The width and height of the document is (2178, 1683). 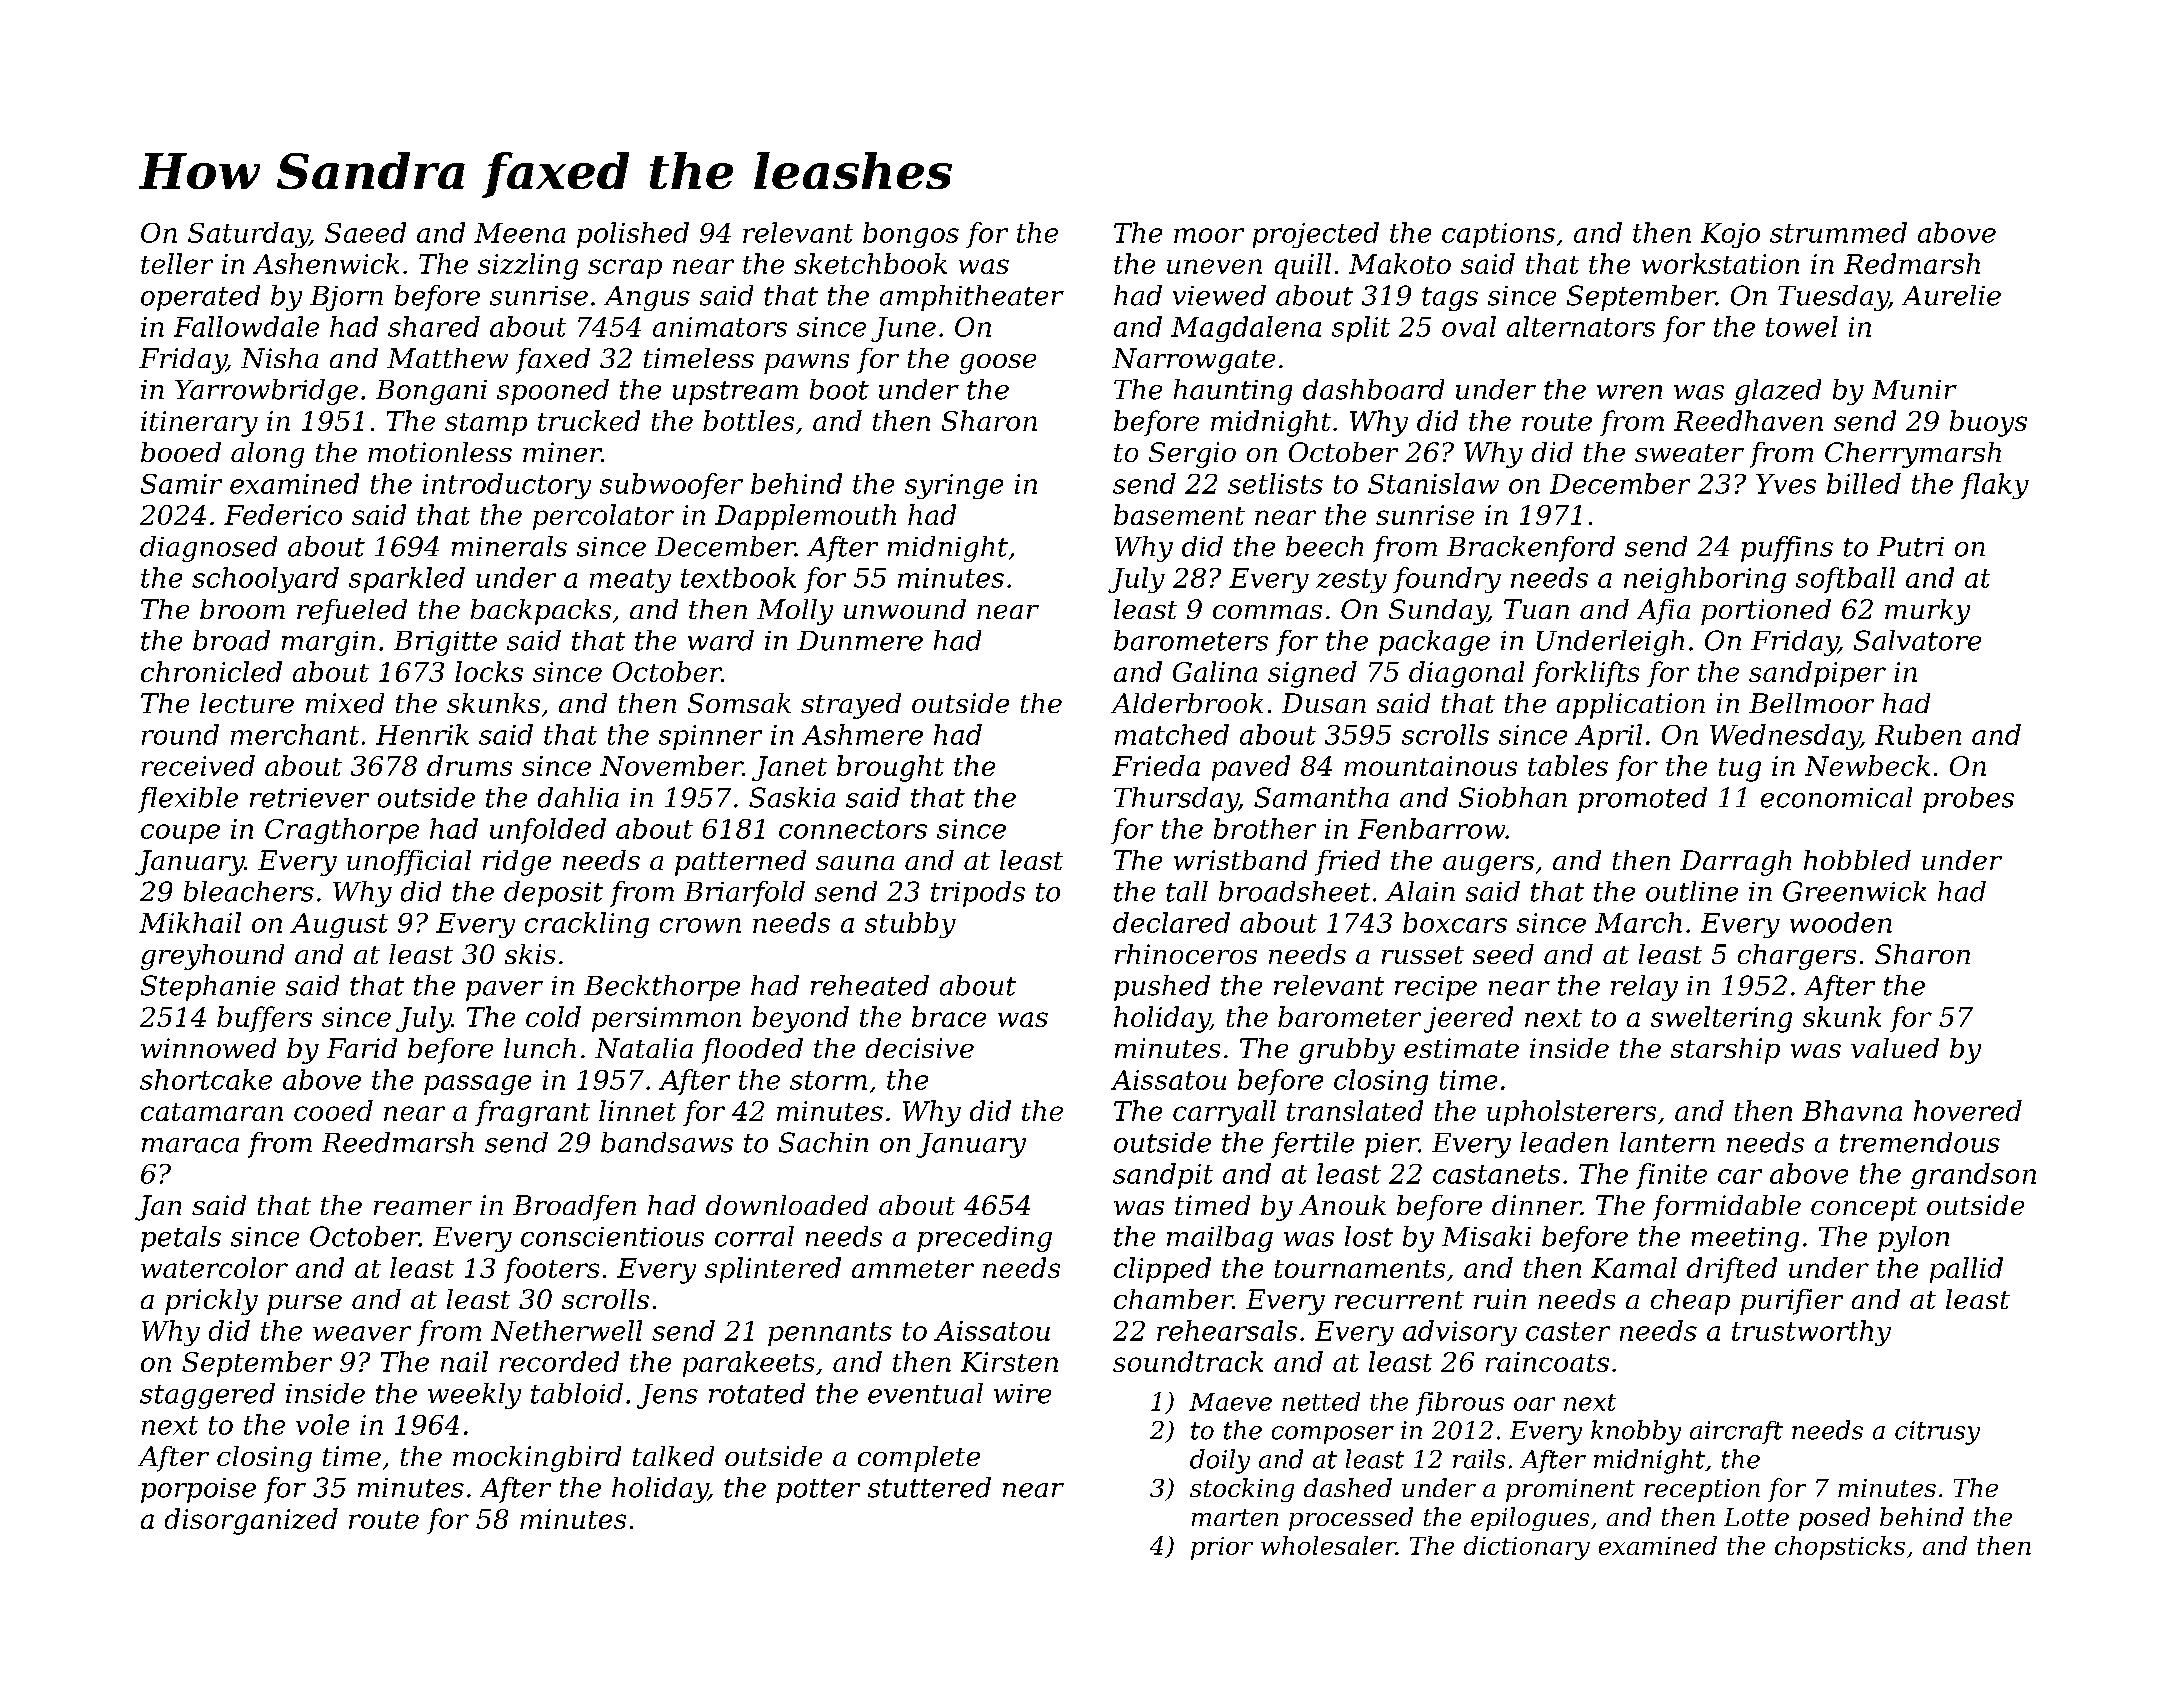 I want to click on valued, so click(x=1895, y=1048).
